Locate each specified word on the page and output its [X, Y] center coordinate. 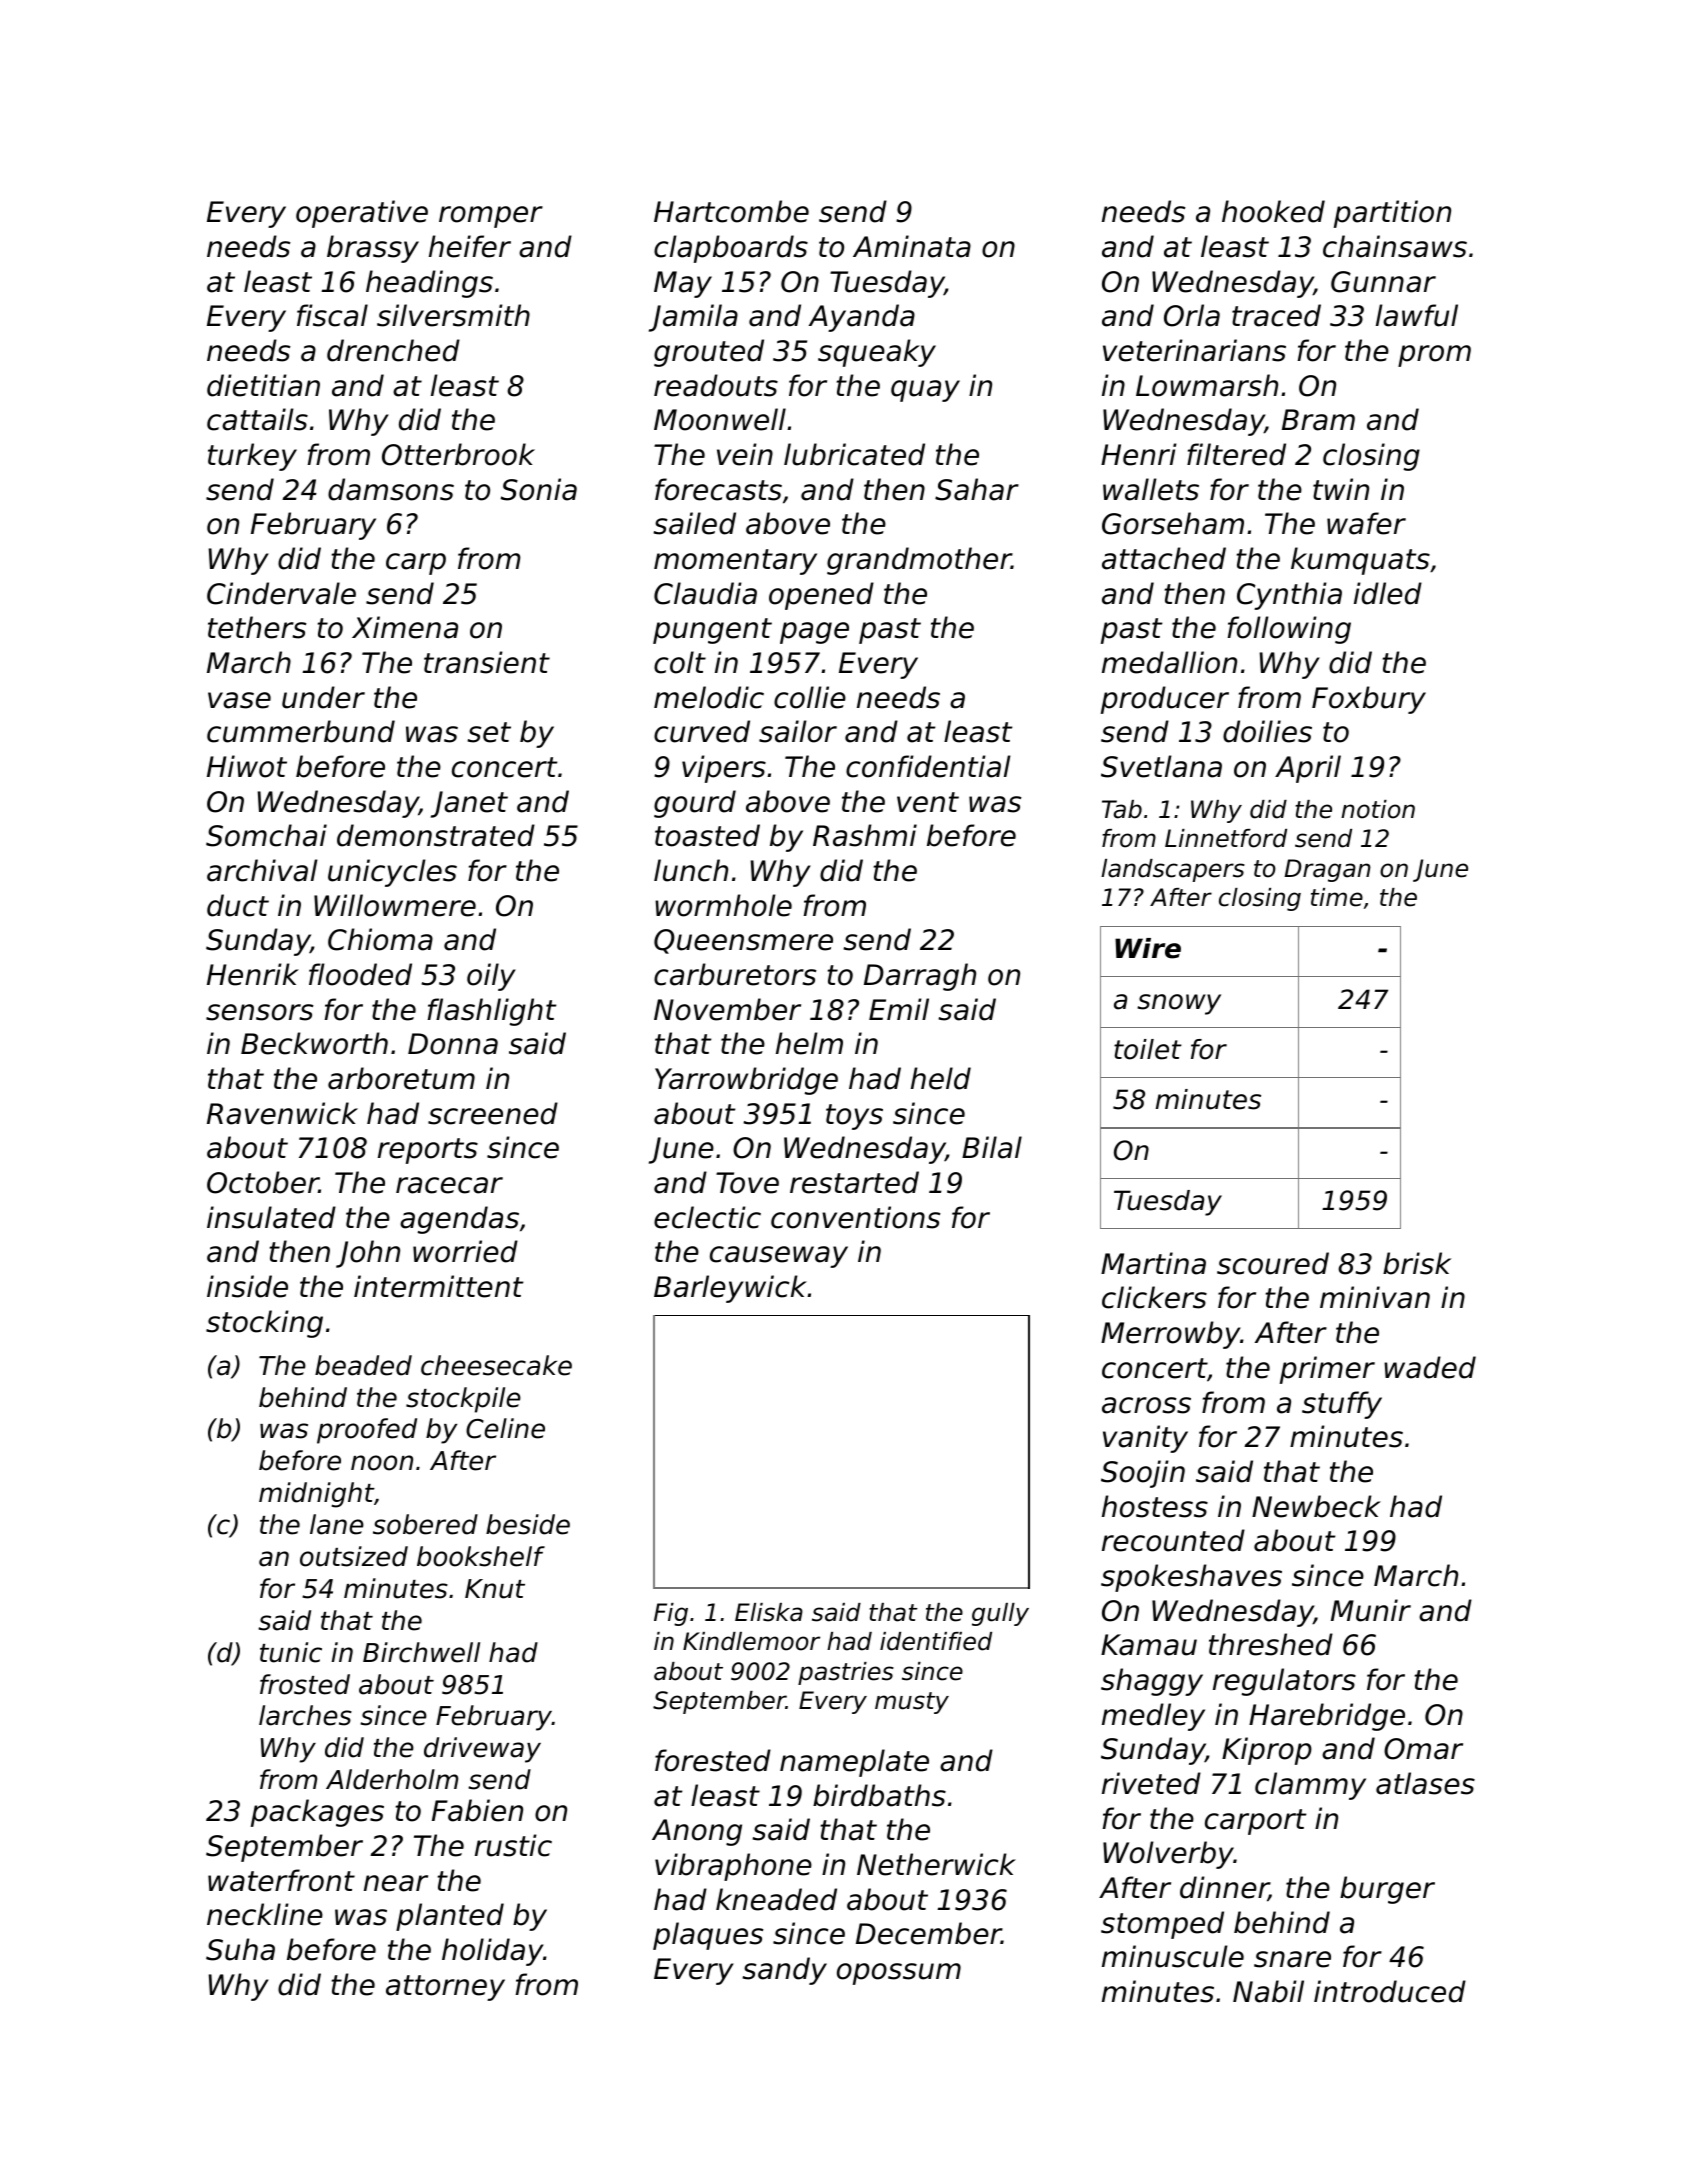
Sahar [977, 489]
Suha [240, 1949]
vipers [724, 769]
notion [1378, 809]
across [1146, 1405]
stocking [264, 1324]
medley [1153, 1717]
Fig [671, 1614]
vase [239, 700]
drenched [393, 350]
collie [810, 697]
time [1337, 897]
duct [238, 905]
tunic [291, 1652]
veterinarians [1194, 350]
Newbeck [1316, 1506]
